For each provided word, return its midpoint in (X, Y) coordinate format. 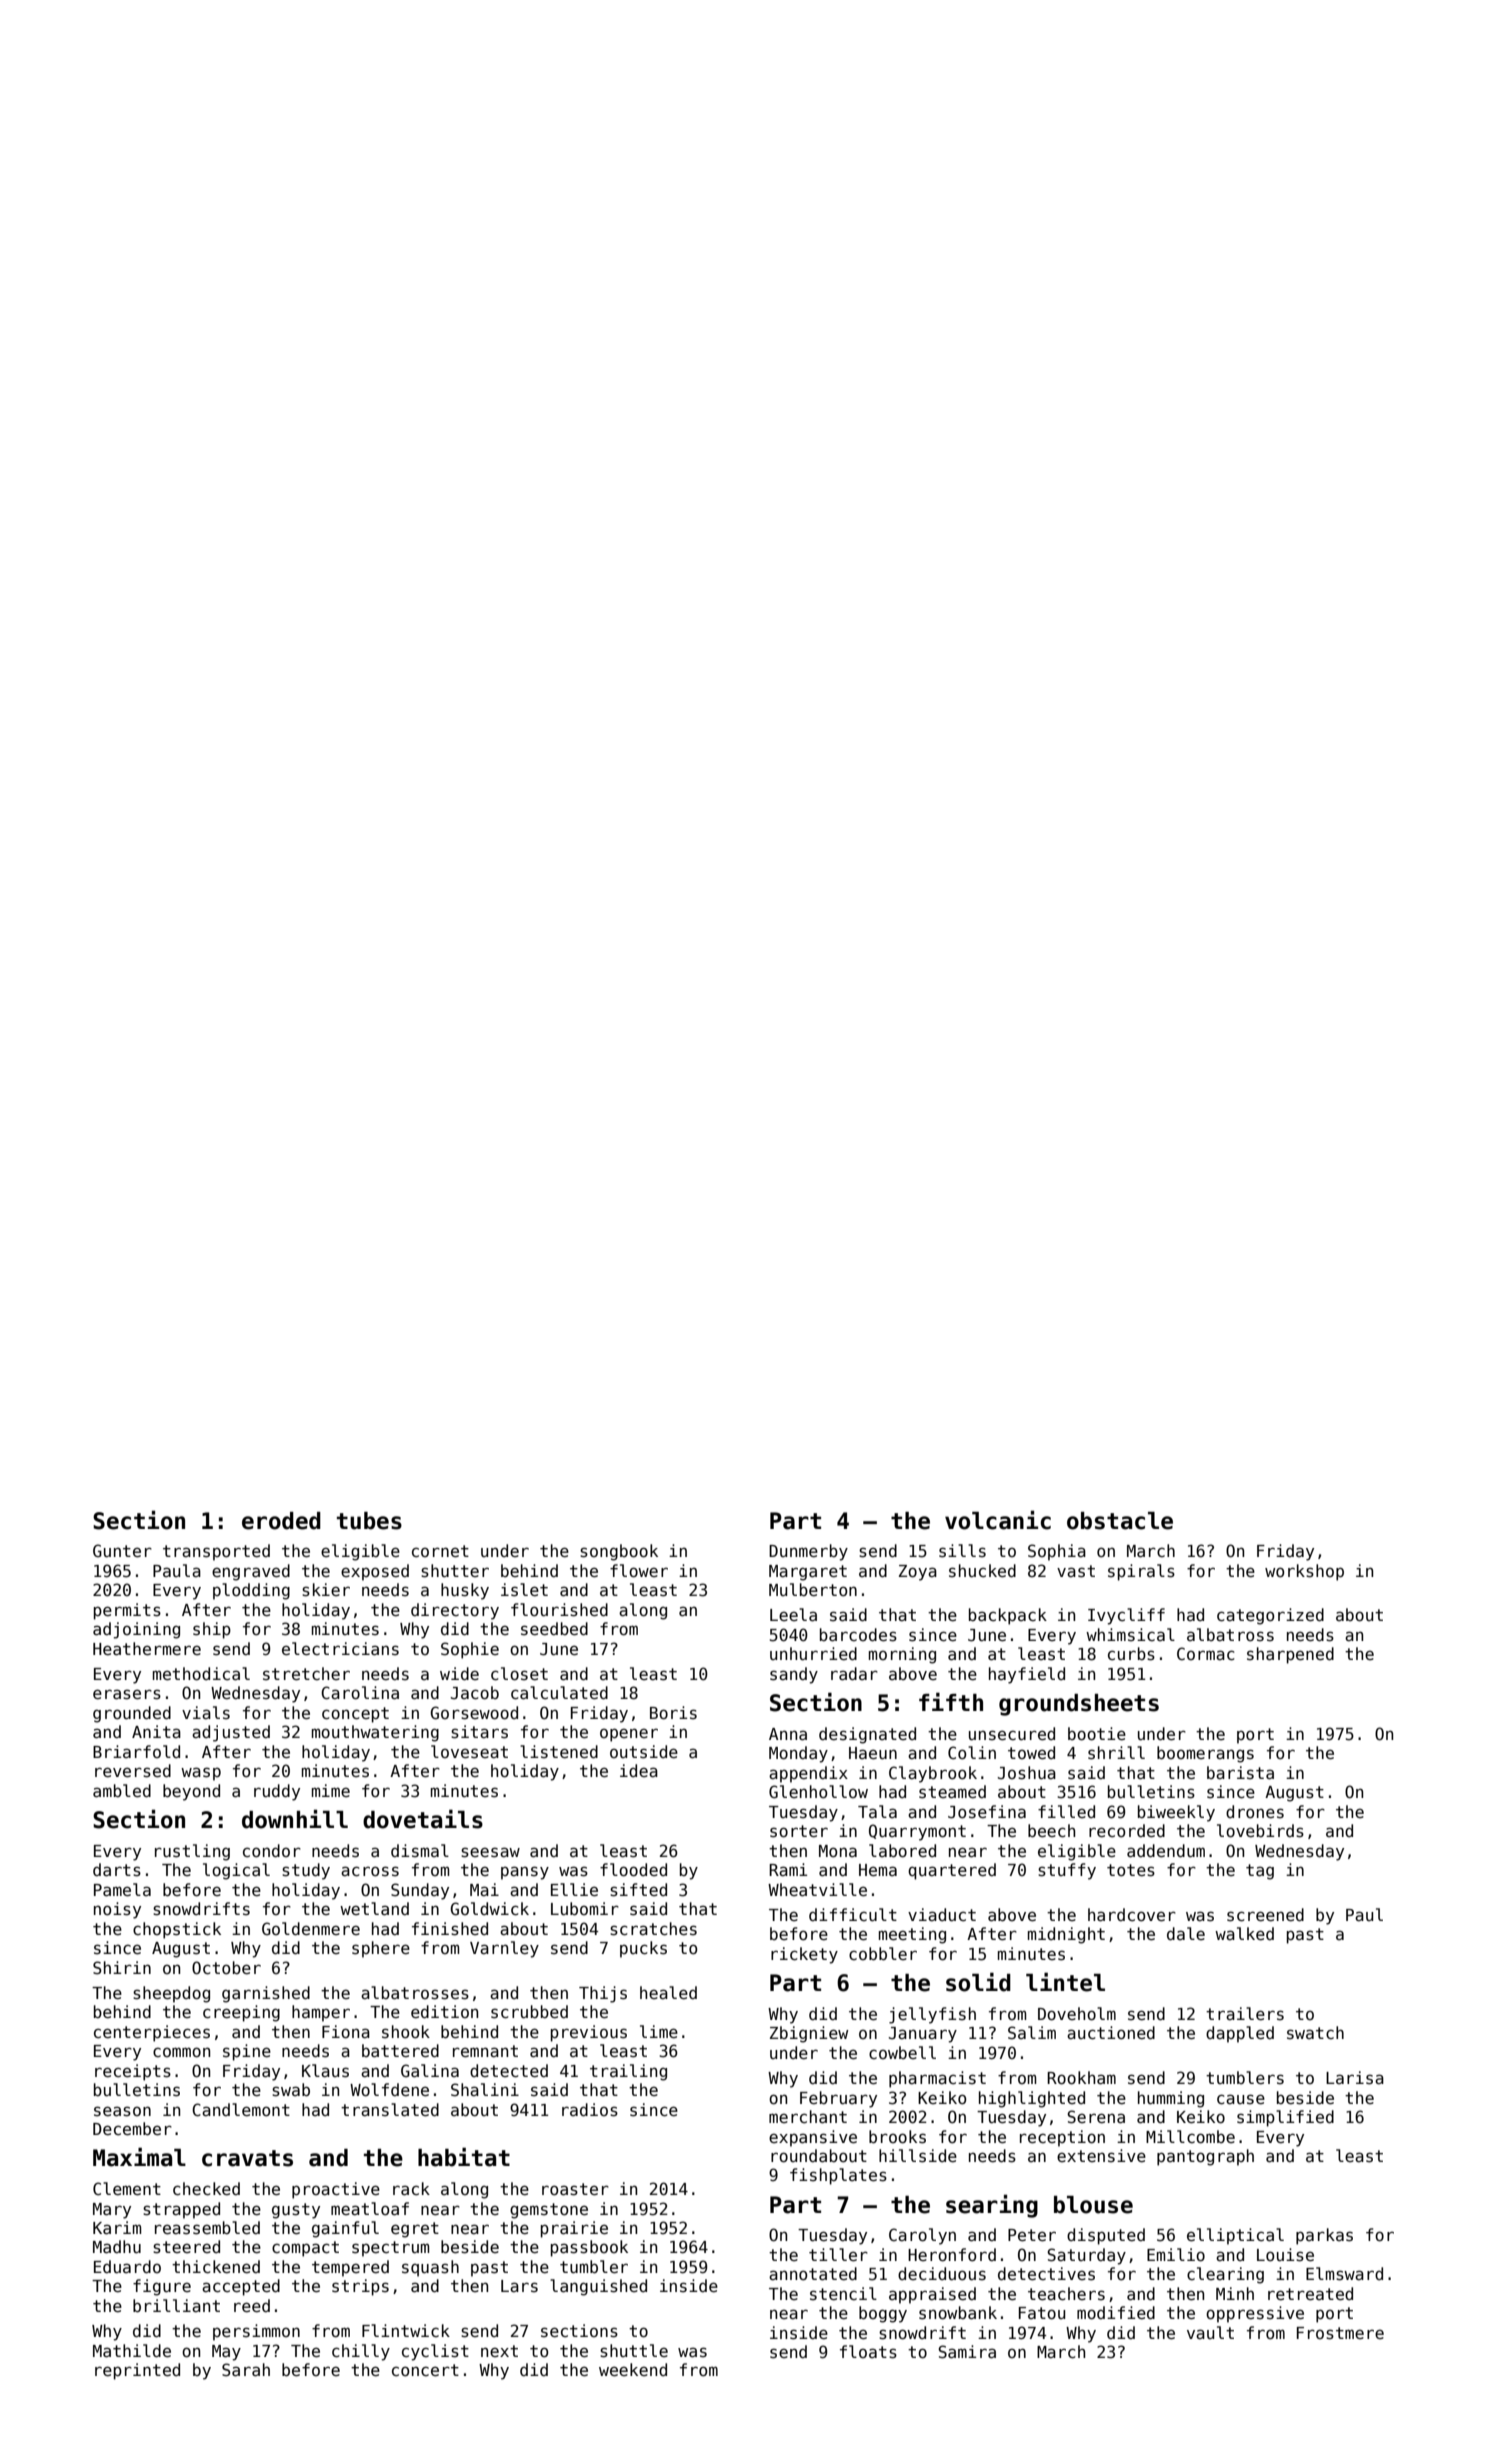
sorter (799, 1831)
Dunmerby (808, 1552)
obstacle (1120, 1521)
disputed (1106, 2236)
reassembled (207, 2228)
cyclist (435, 2352)
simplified (1285, 2118)
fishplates (838, 2176)
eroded (281, 1521)
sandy (794, 1675)
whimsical (1130, 1635)
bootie (1097, 1734)
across (370, 1871)
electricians (340, 1649)
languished (598, 2287)
